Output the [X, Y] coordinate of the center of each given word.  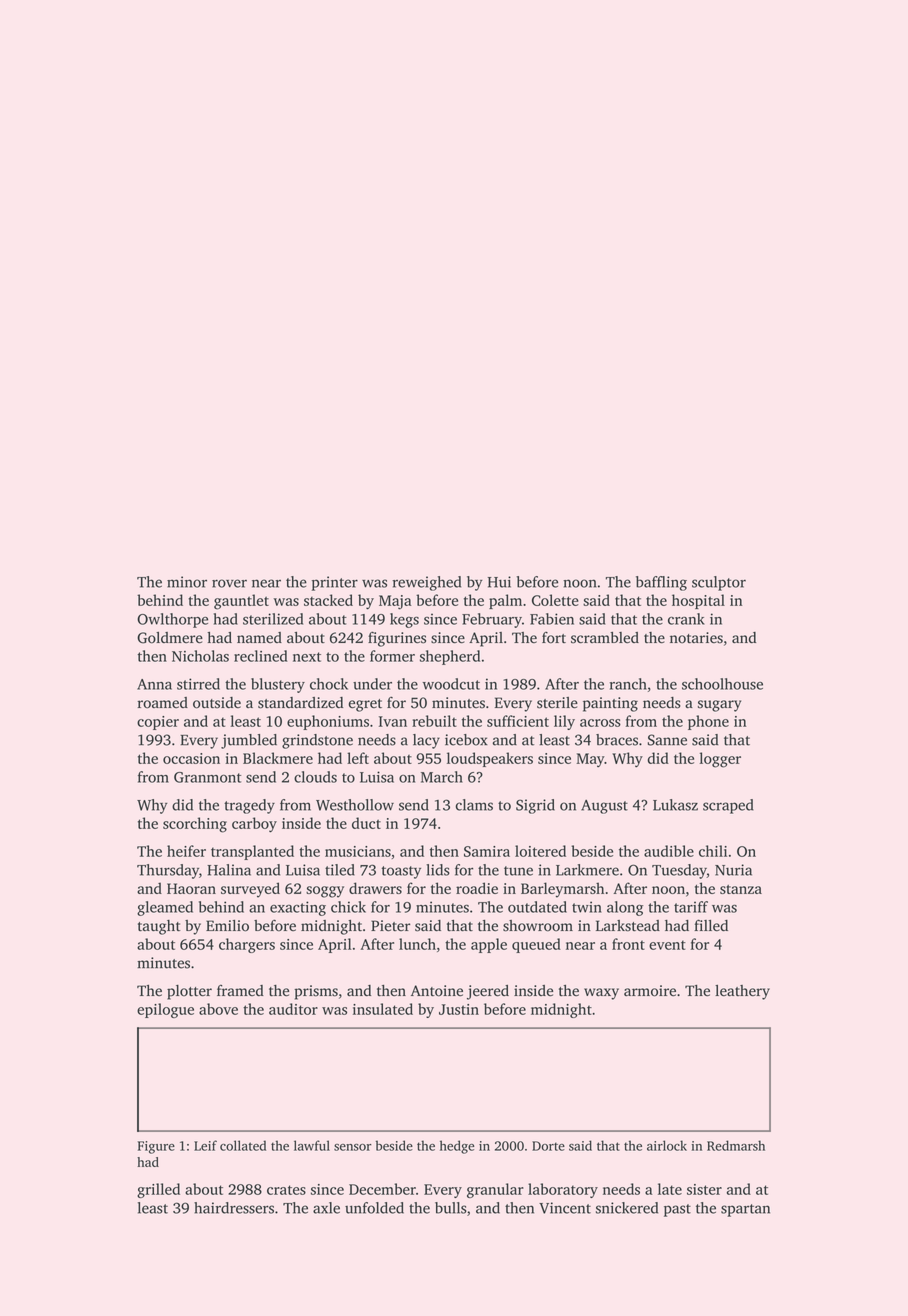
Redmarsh [736, 1145]
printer [335, 583]
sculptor [719, 583]
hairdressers [234, 1208]
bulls [451, 1208]
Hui [499, 582]
